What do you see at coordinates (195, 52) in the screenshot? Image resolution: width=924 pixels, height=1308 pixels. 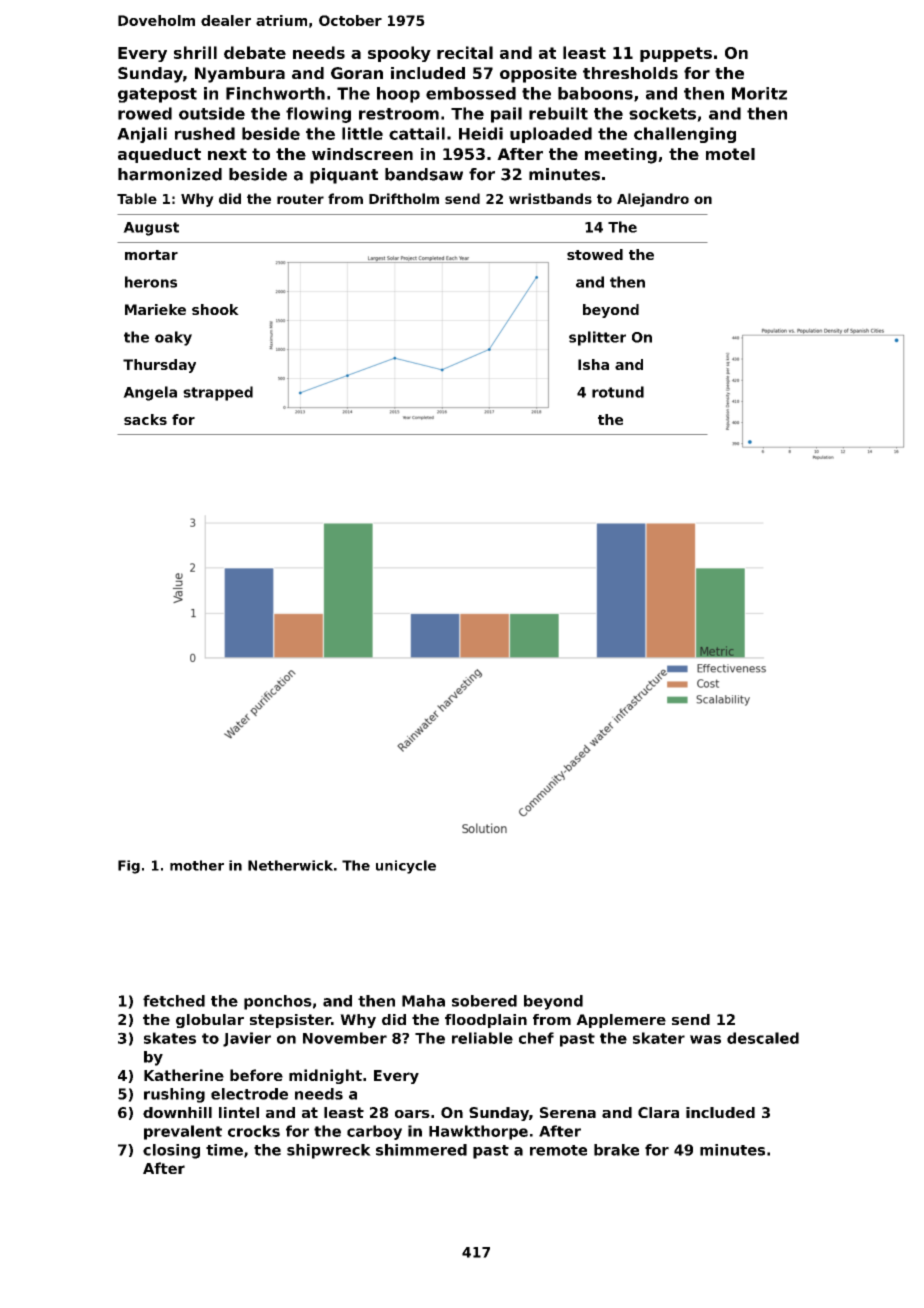 I see `shrill` at bounding box center [195, 52].
